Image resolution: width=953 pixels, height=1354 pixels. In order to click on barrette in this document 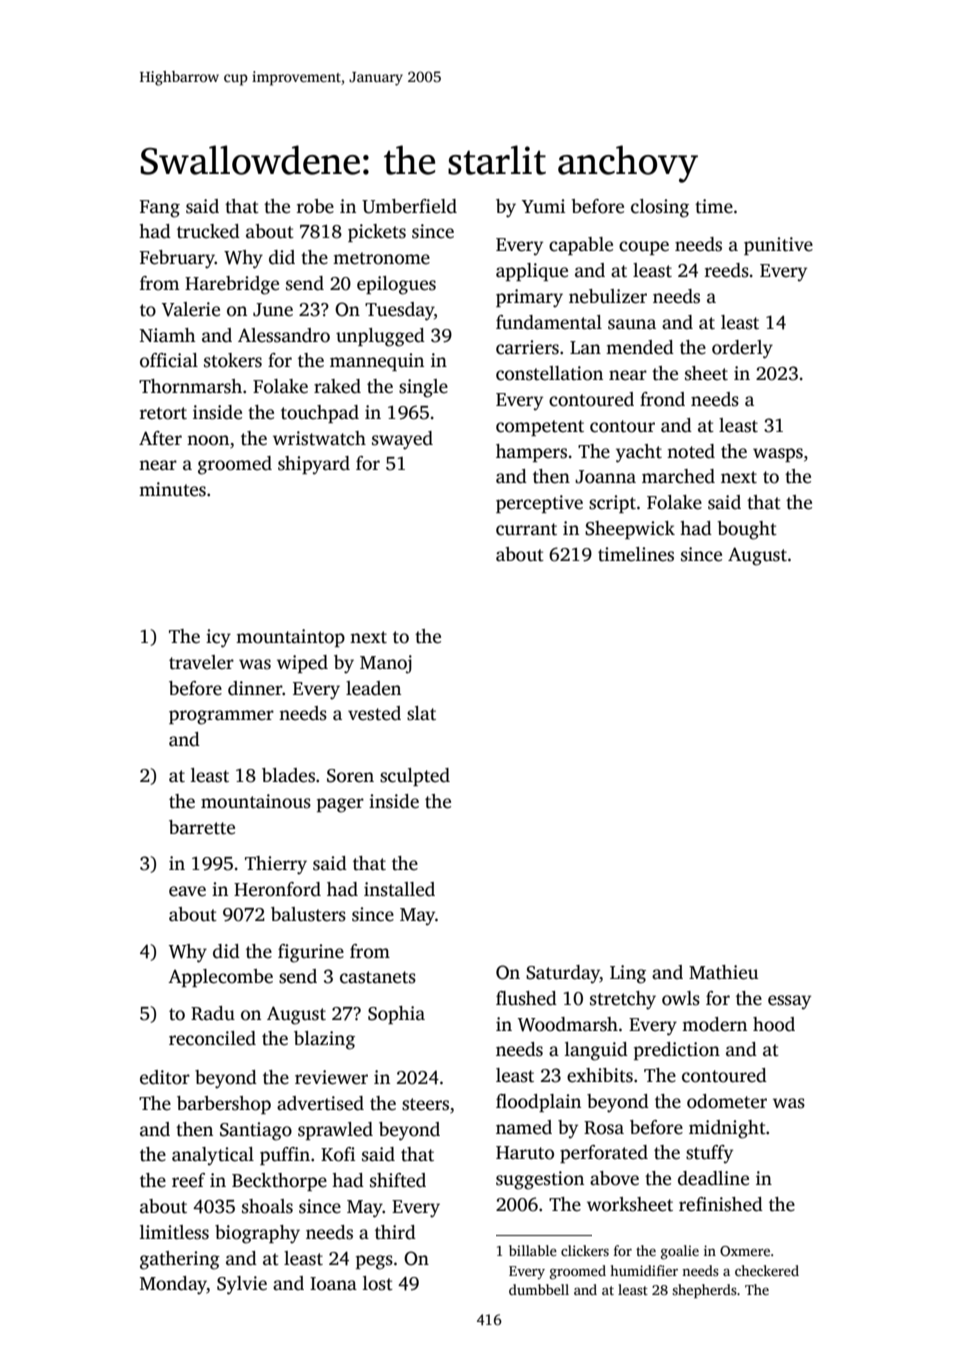, I will do `click(202, 827)`.
